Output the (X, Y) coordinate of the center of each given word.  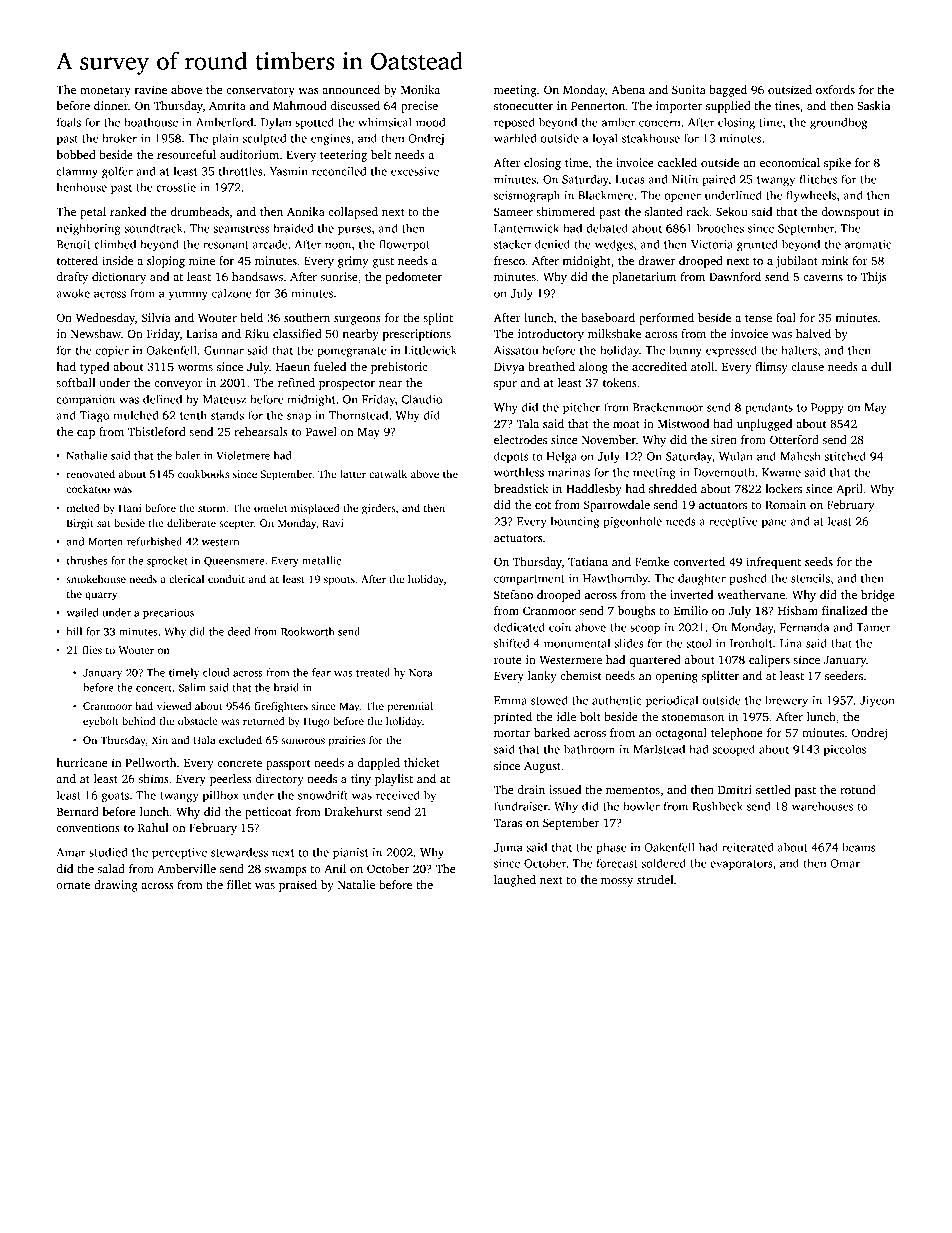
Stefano (513, 594)
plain (225, 139)
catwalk (388, 474)
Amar (71, 852)
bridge (878, 596)
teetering (343, 156)
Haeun (293, 367)
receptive (733, 522)
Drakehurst (354, 811)
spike (837, 164)
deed (239, 631)
